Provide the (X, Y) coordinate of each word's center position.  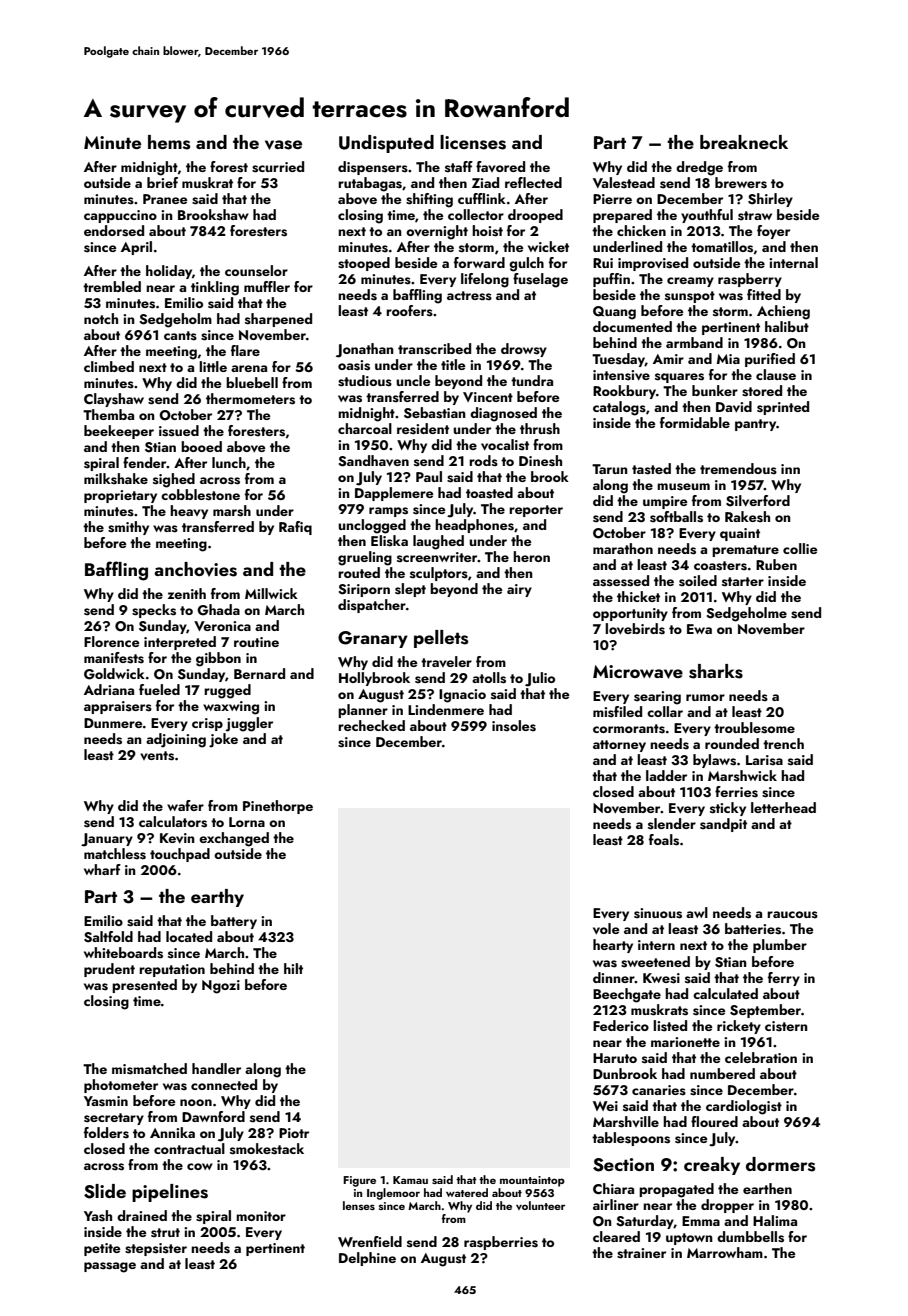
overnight (437, 232)
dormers (780, 1164)
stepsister (156, 1249)
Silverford (758, 501)
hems (169, 142)
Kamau (410, 1180)
